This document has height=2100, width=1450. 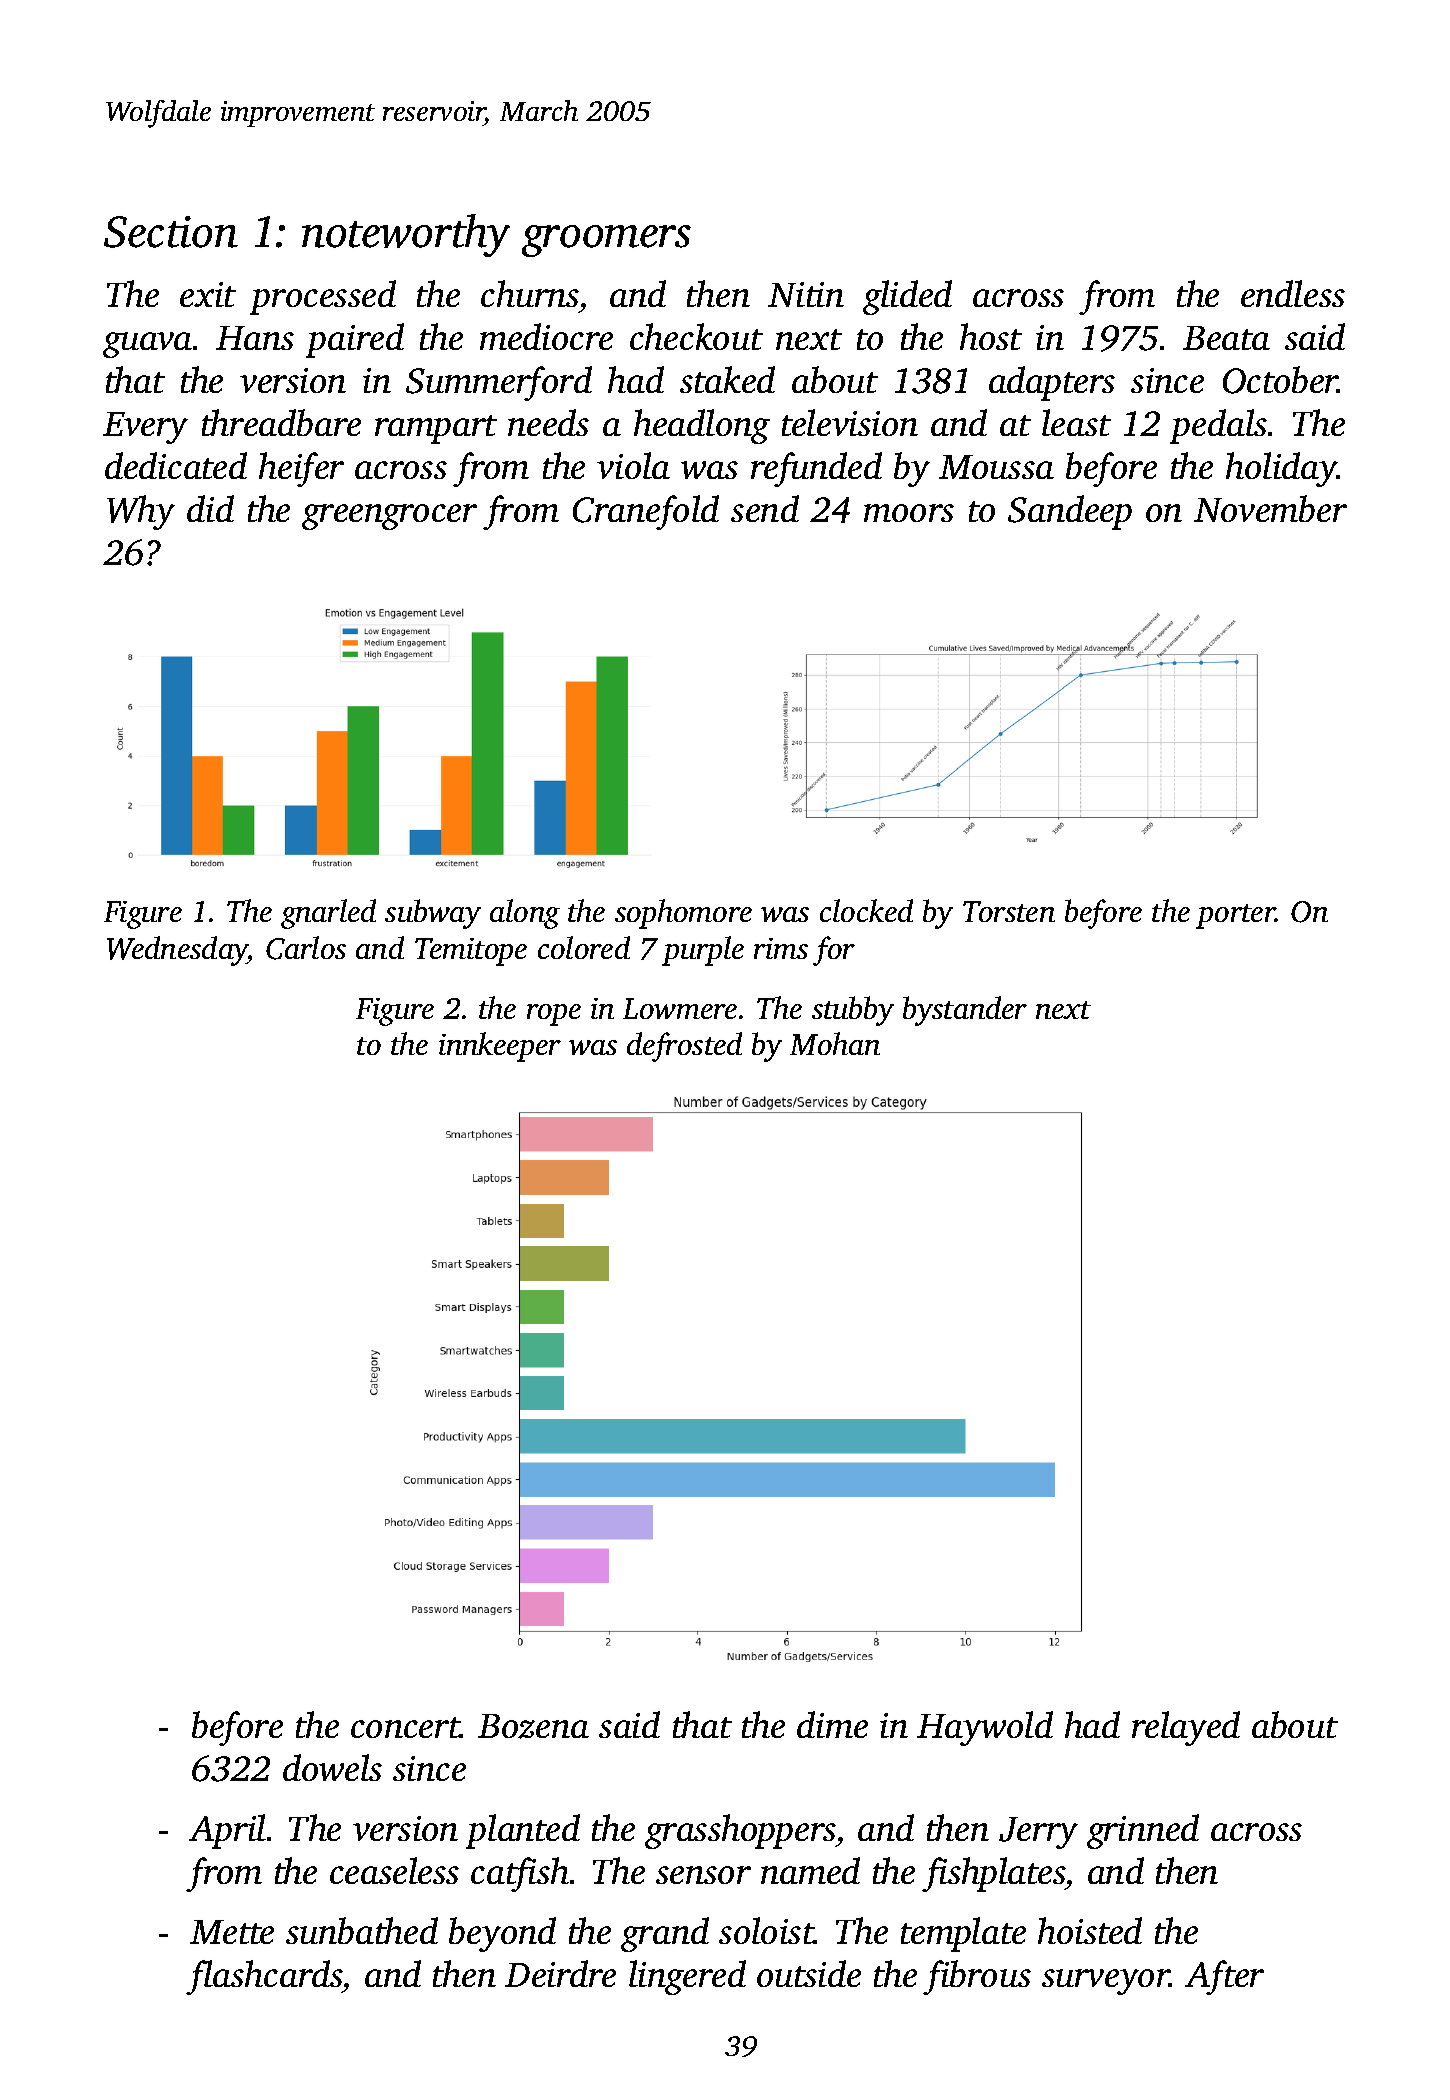 What do you see at coordinates (500, 1047) in the document?
I see `innkeeper` at bounding box center [500, 1047].
